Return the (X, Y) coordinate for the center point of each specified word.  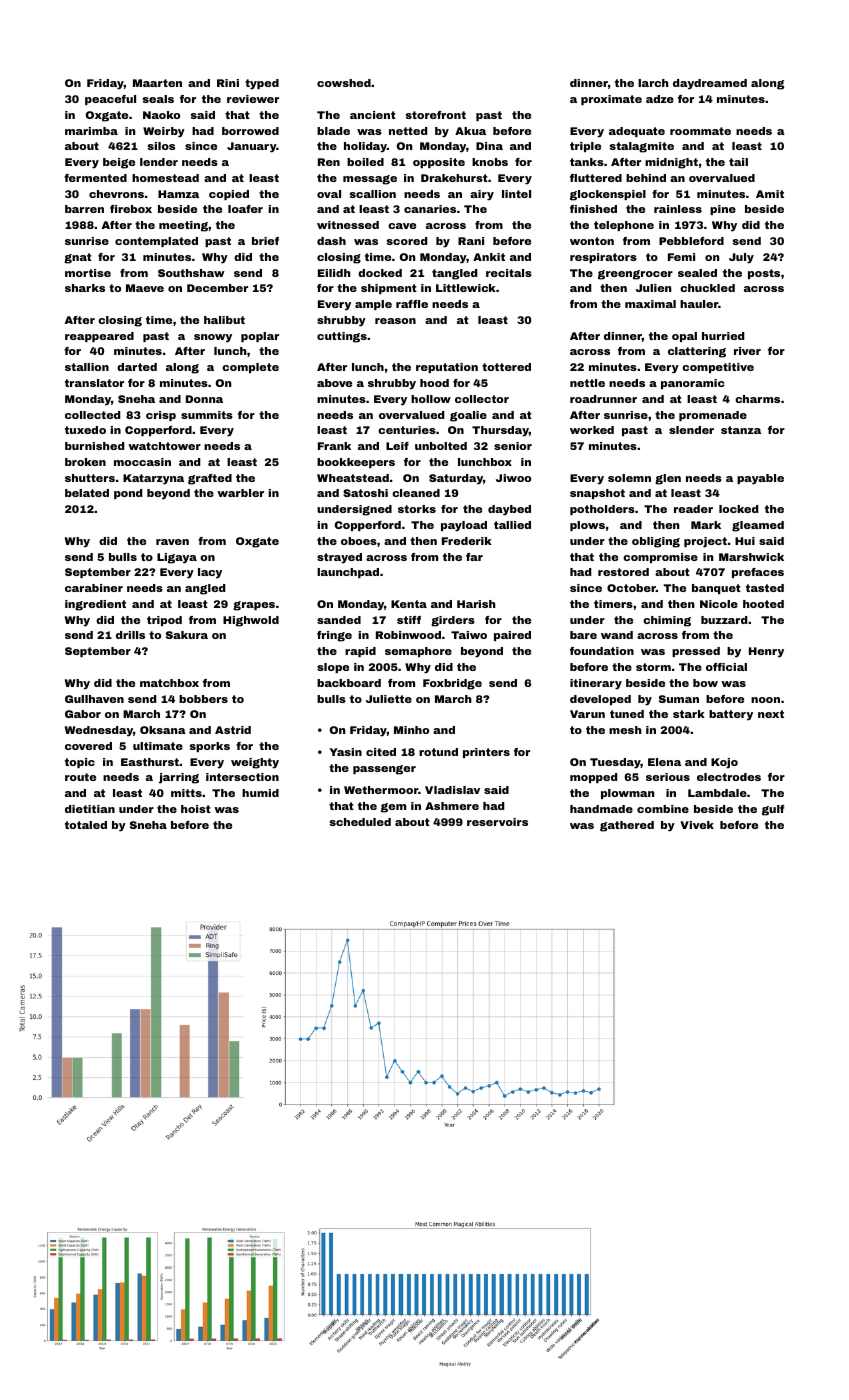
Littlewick (466, 288)
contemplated (156, 242)
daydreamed (710, 84)
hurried (723, 336)
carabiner (94, 588)
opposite (439, 163)
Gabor (83, 714)
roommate (700, 131)
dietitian (90, 809)
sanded (339, 620)
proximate (611, 100)
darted (137, 367)
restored (623, 572)
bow (705, 683)
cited (381, 752)
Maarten (157, 83)
